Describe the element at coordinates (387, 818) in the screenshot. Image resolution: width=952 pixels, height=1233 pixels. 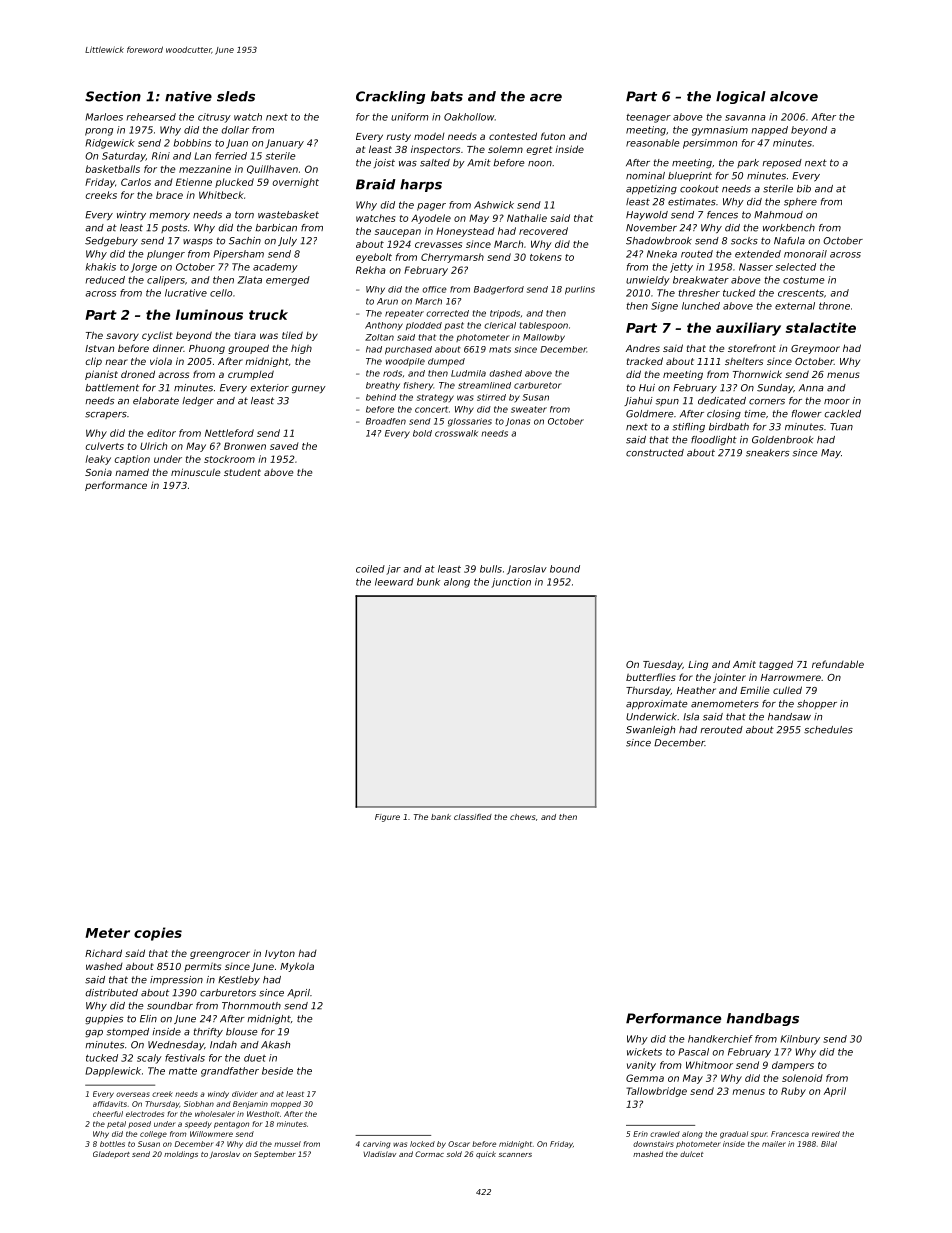
I see `Figure` at that location.
